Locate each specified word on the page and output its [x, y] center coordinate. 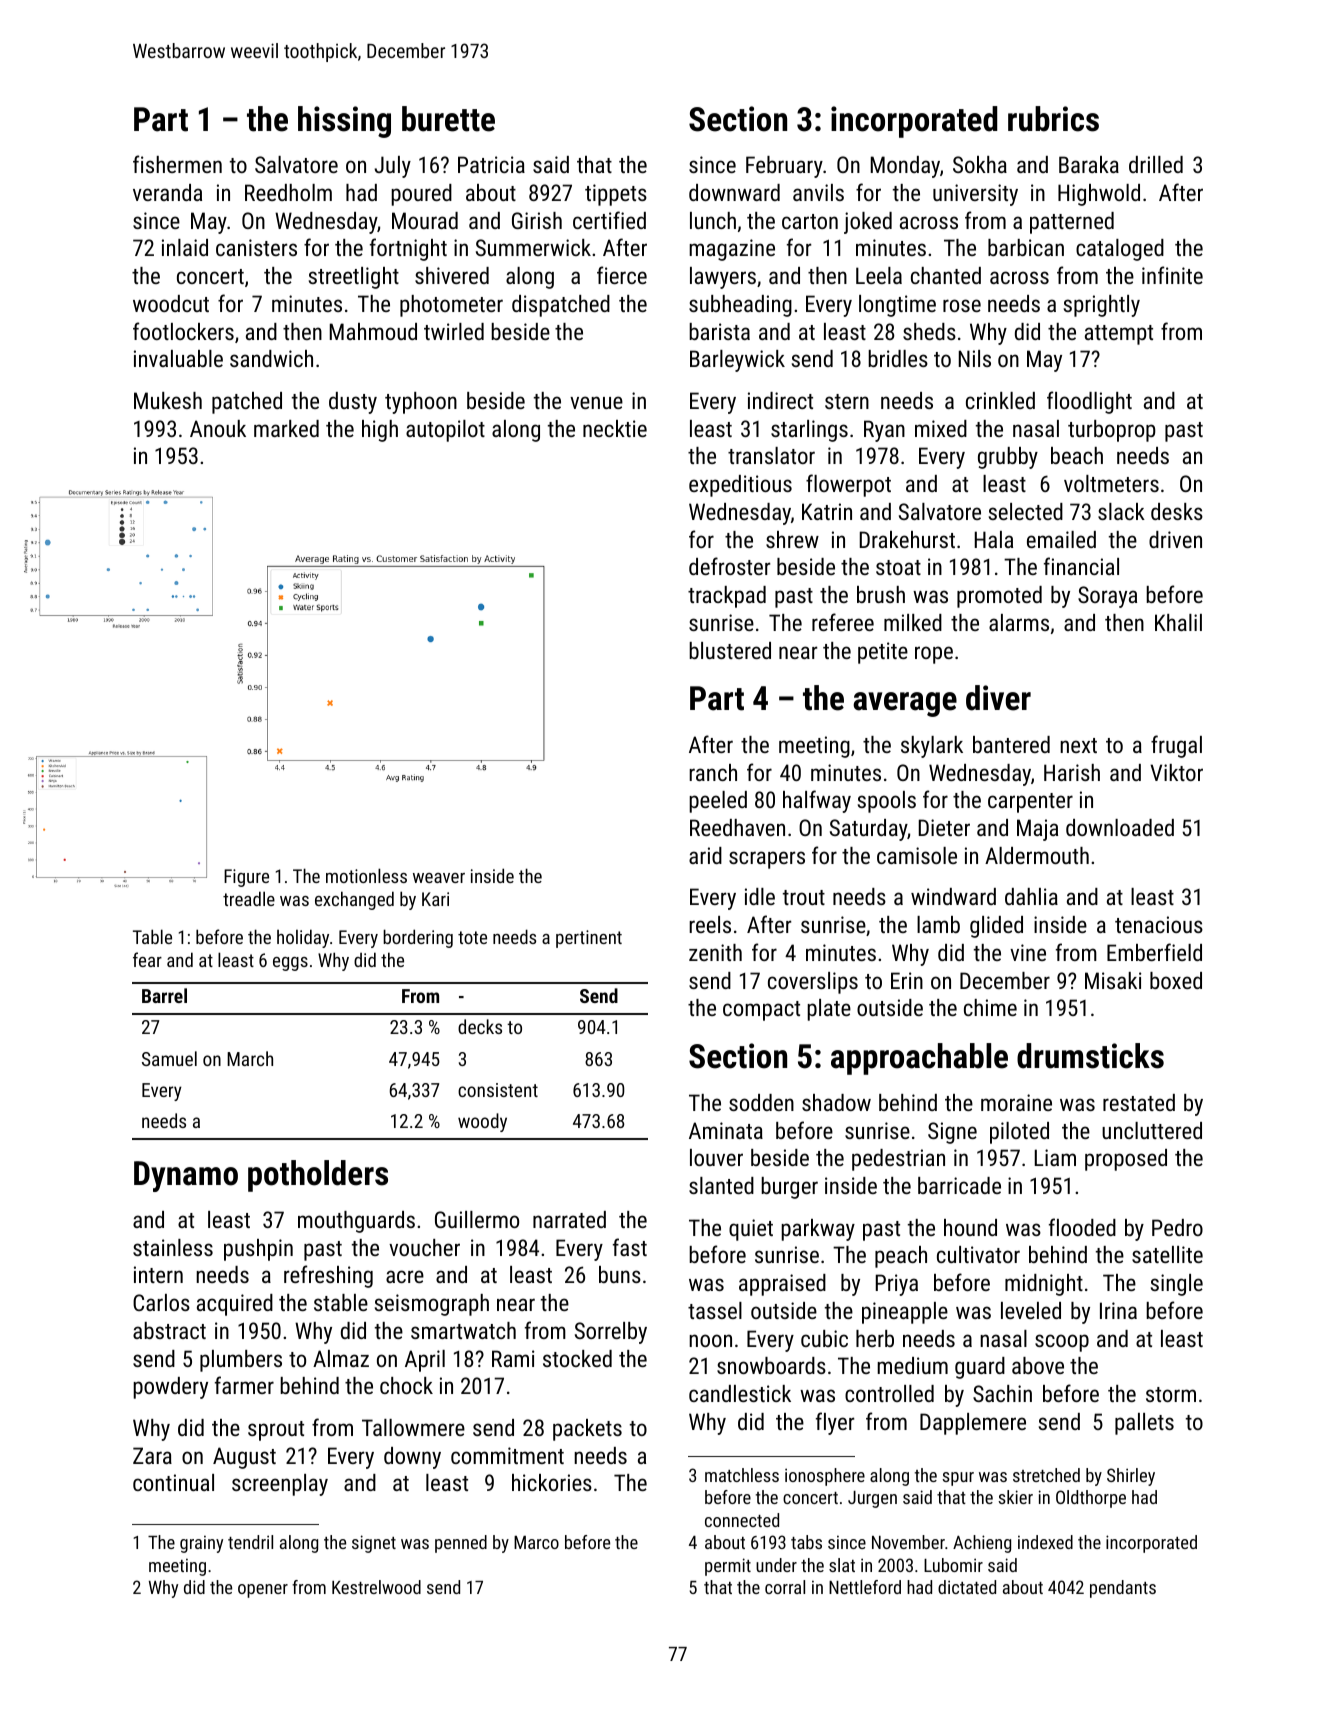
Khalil [1178, 622]
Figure [246, 878]
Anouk [218, 428]
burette [448, 119]
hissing [344, 122]
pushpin [258, 1250]
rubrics [1053, 119]
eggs [290, 964]
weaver [439, 878]
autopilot [445, 431]
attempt [1119, 335]
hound [970, 1227]
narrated [569, 1219]
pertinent [589, 939]
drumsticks [1090, 1056]
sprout [276, 1431]
